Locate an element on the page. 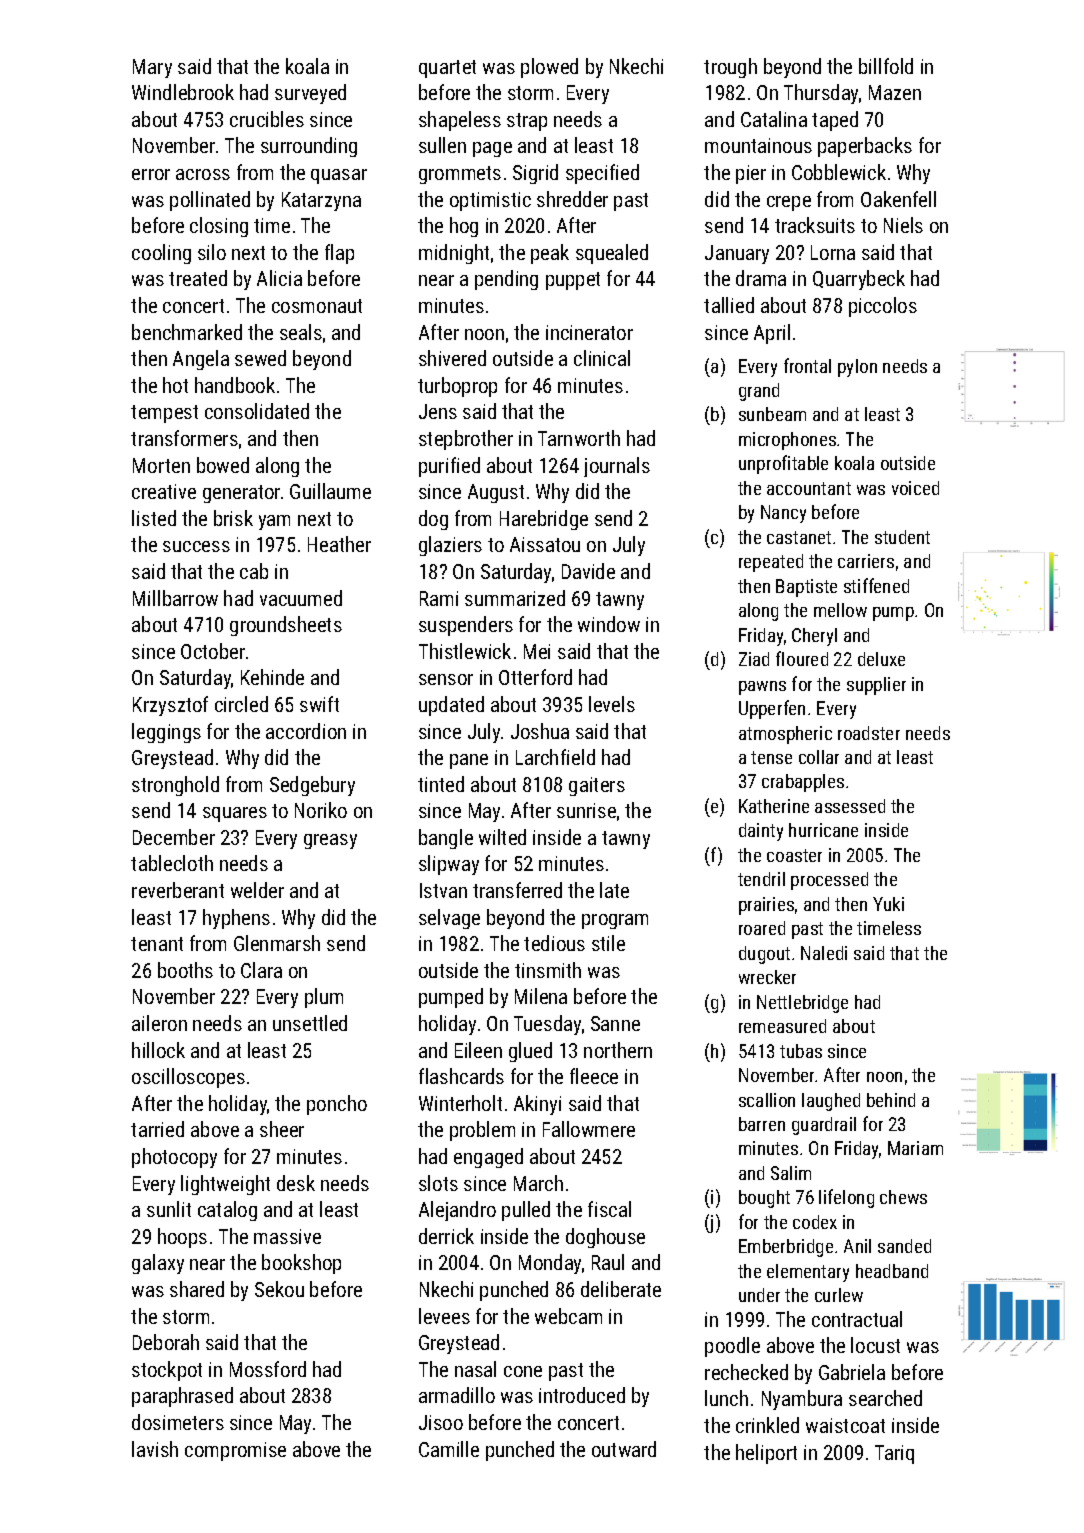 This page has width=1084, height=1533. Harebridge is located at coordinates (544, 520).
